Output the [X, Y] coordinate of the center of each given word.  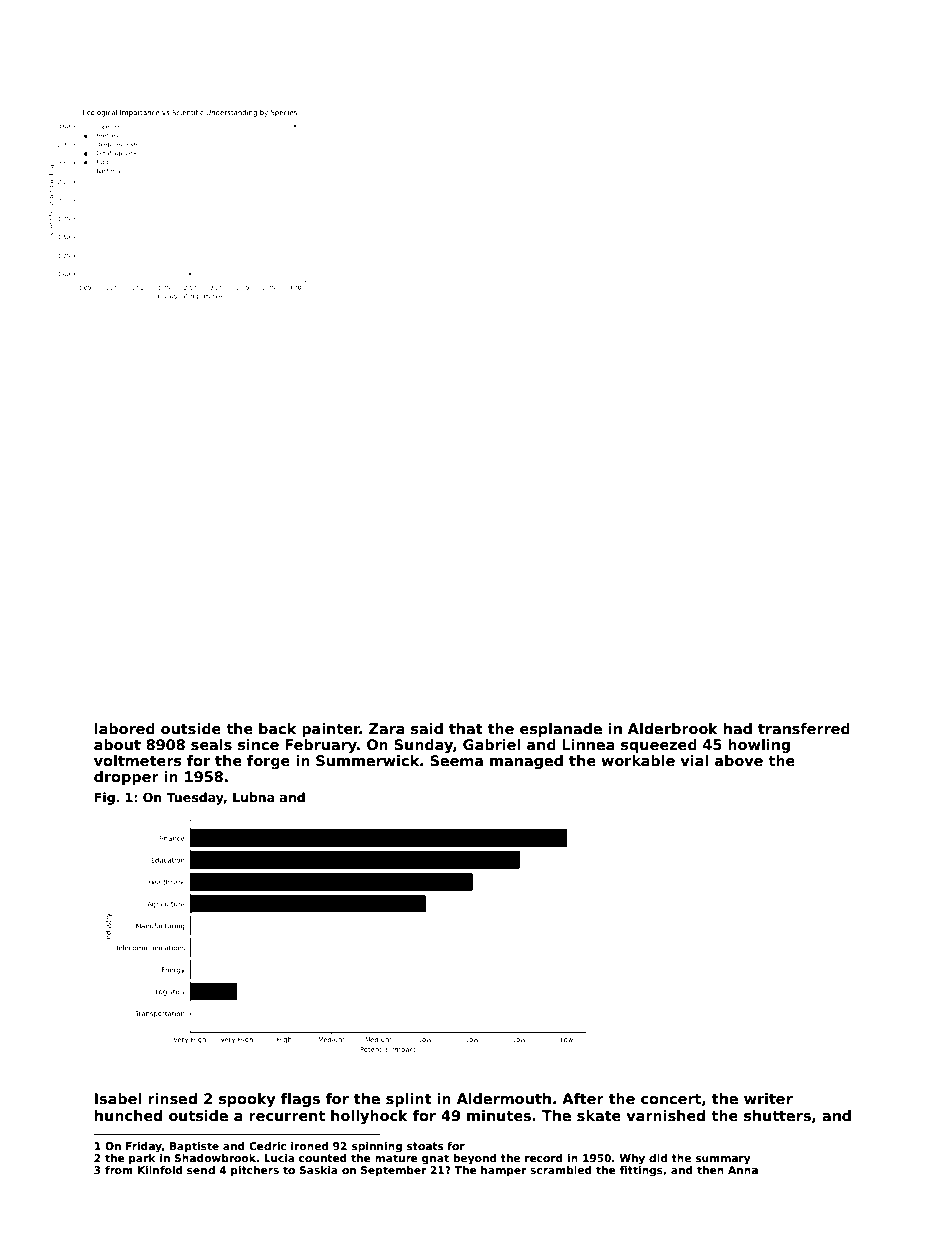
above [739, 760]
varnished [665, 1115]
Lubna [253, 797]
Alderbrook [673, 728]
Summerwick [367, 760]
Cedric [267, 1146]
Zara [387, 728]
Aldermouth [504, 1098]
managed [526, 762]
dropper [126, 778]
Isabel [118, 1098]
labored [125, 728]
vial [694, 760]
